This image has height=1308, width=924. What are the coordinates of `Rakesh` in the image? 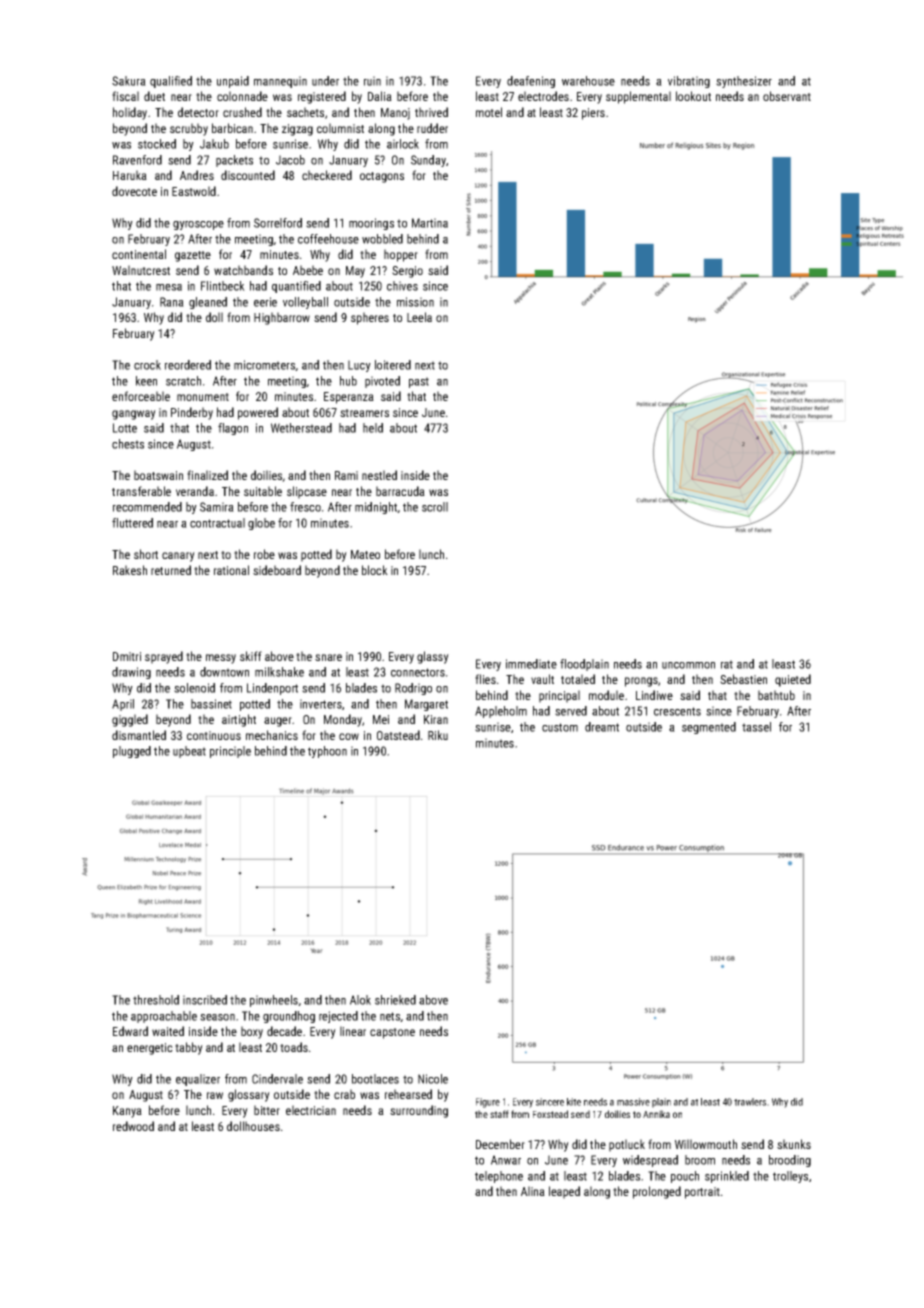 It's located at (130, 570).
